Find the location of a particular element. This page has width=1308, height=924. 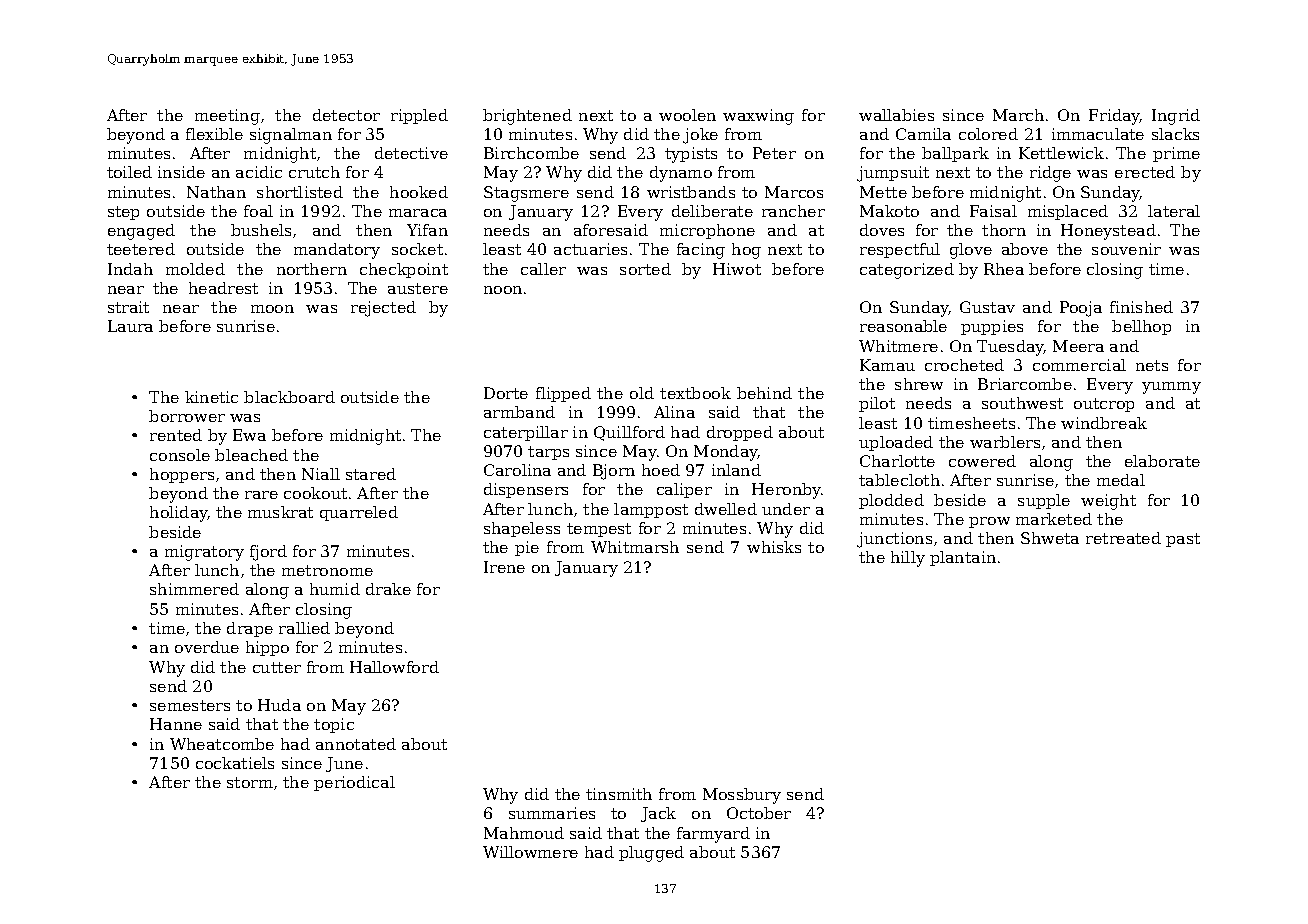

meeting is located at coordinates (227, 117).
